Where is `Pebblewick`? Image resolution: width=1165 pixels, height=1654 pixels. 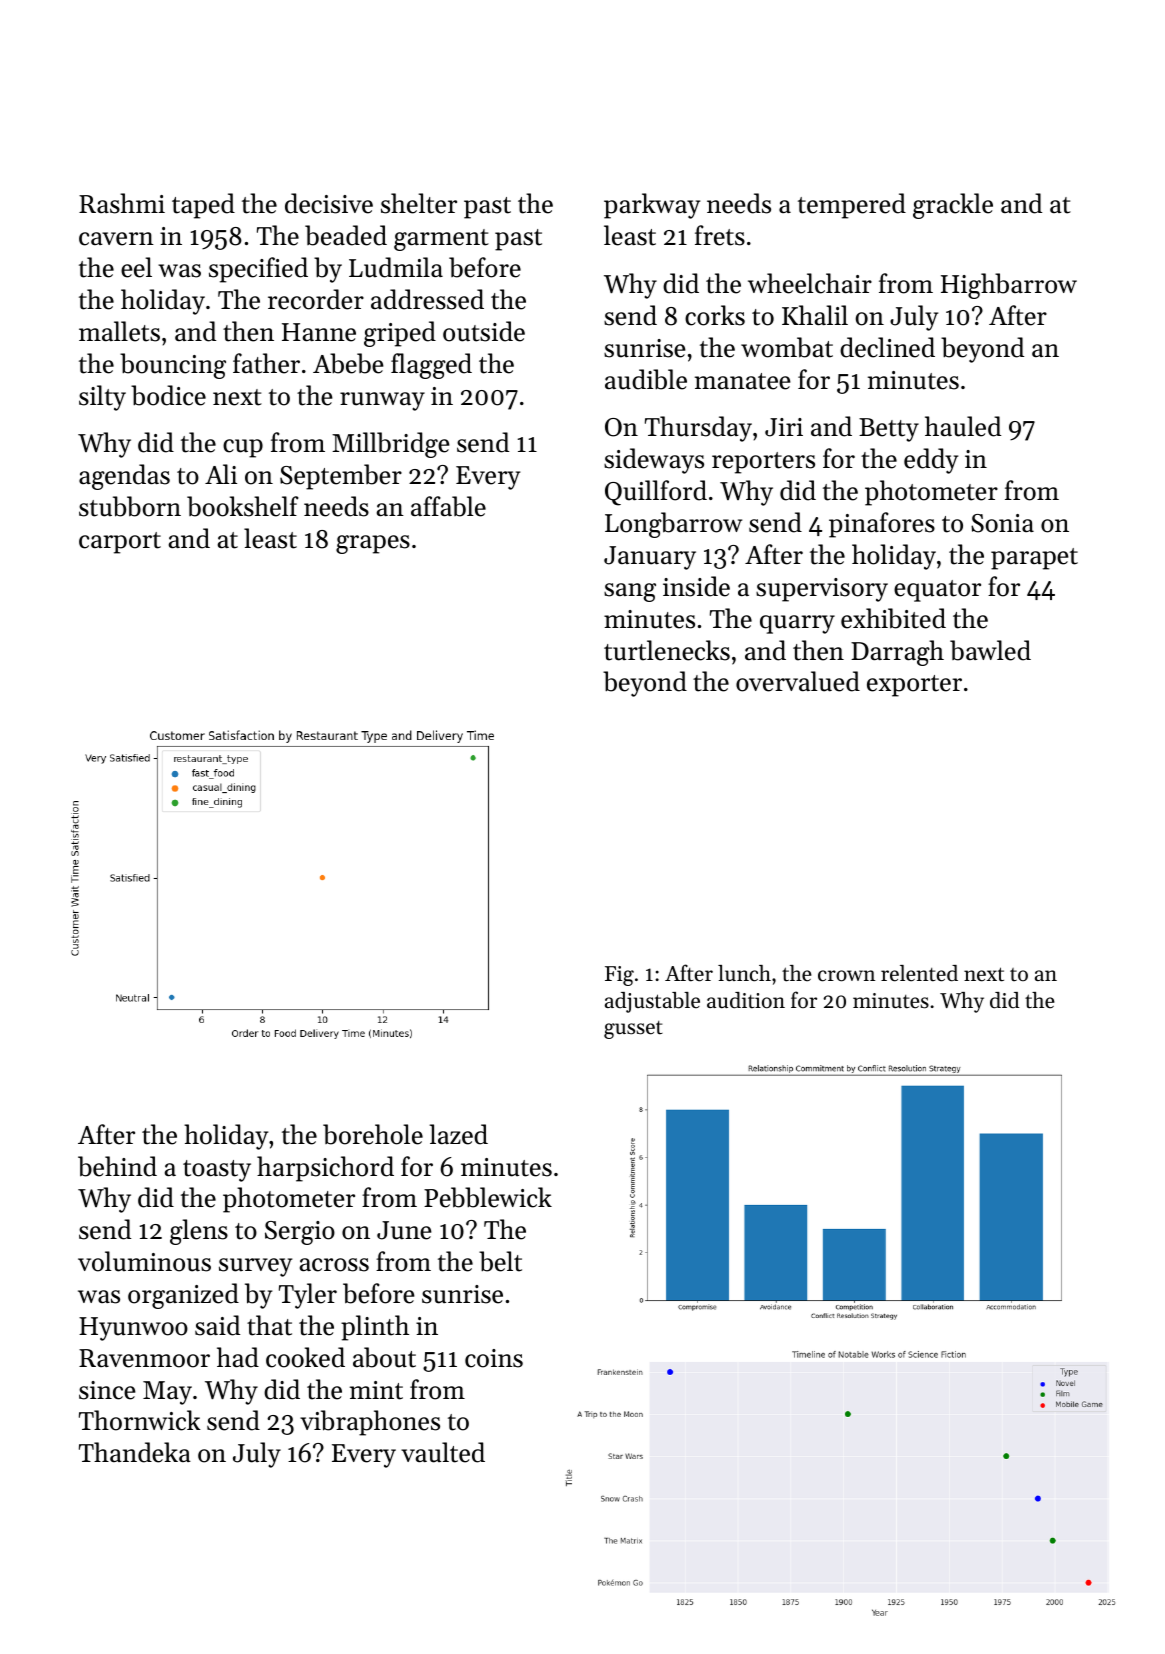
Pebblewick is located at coordinates (488, 1197).
